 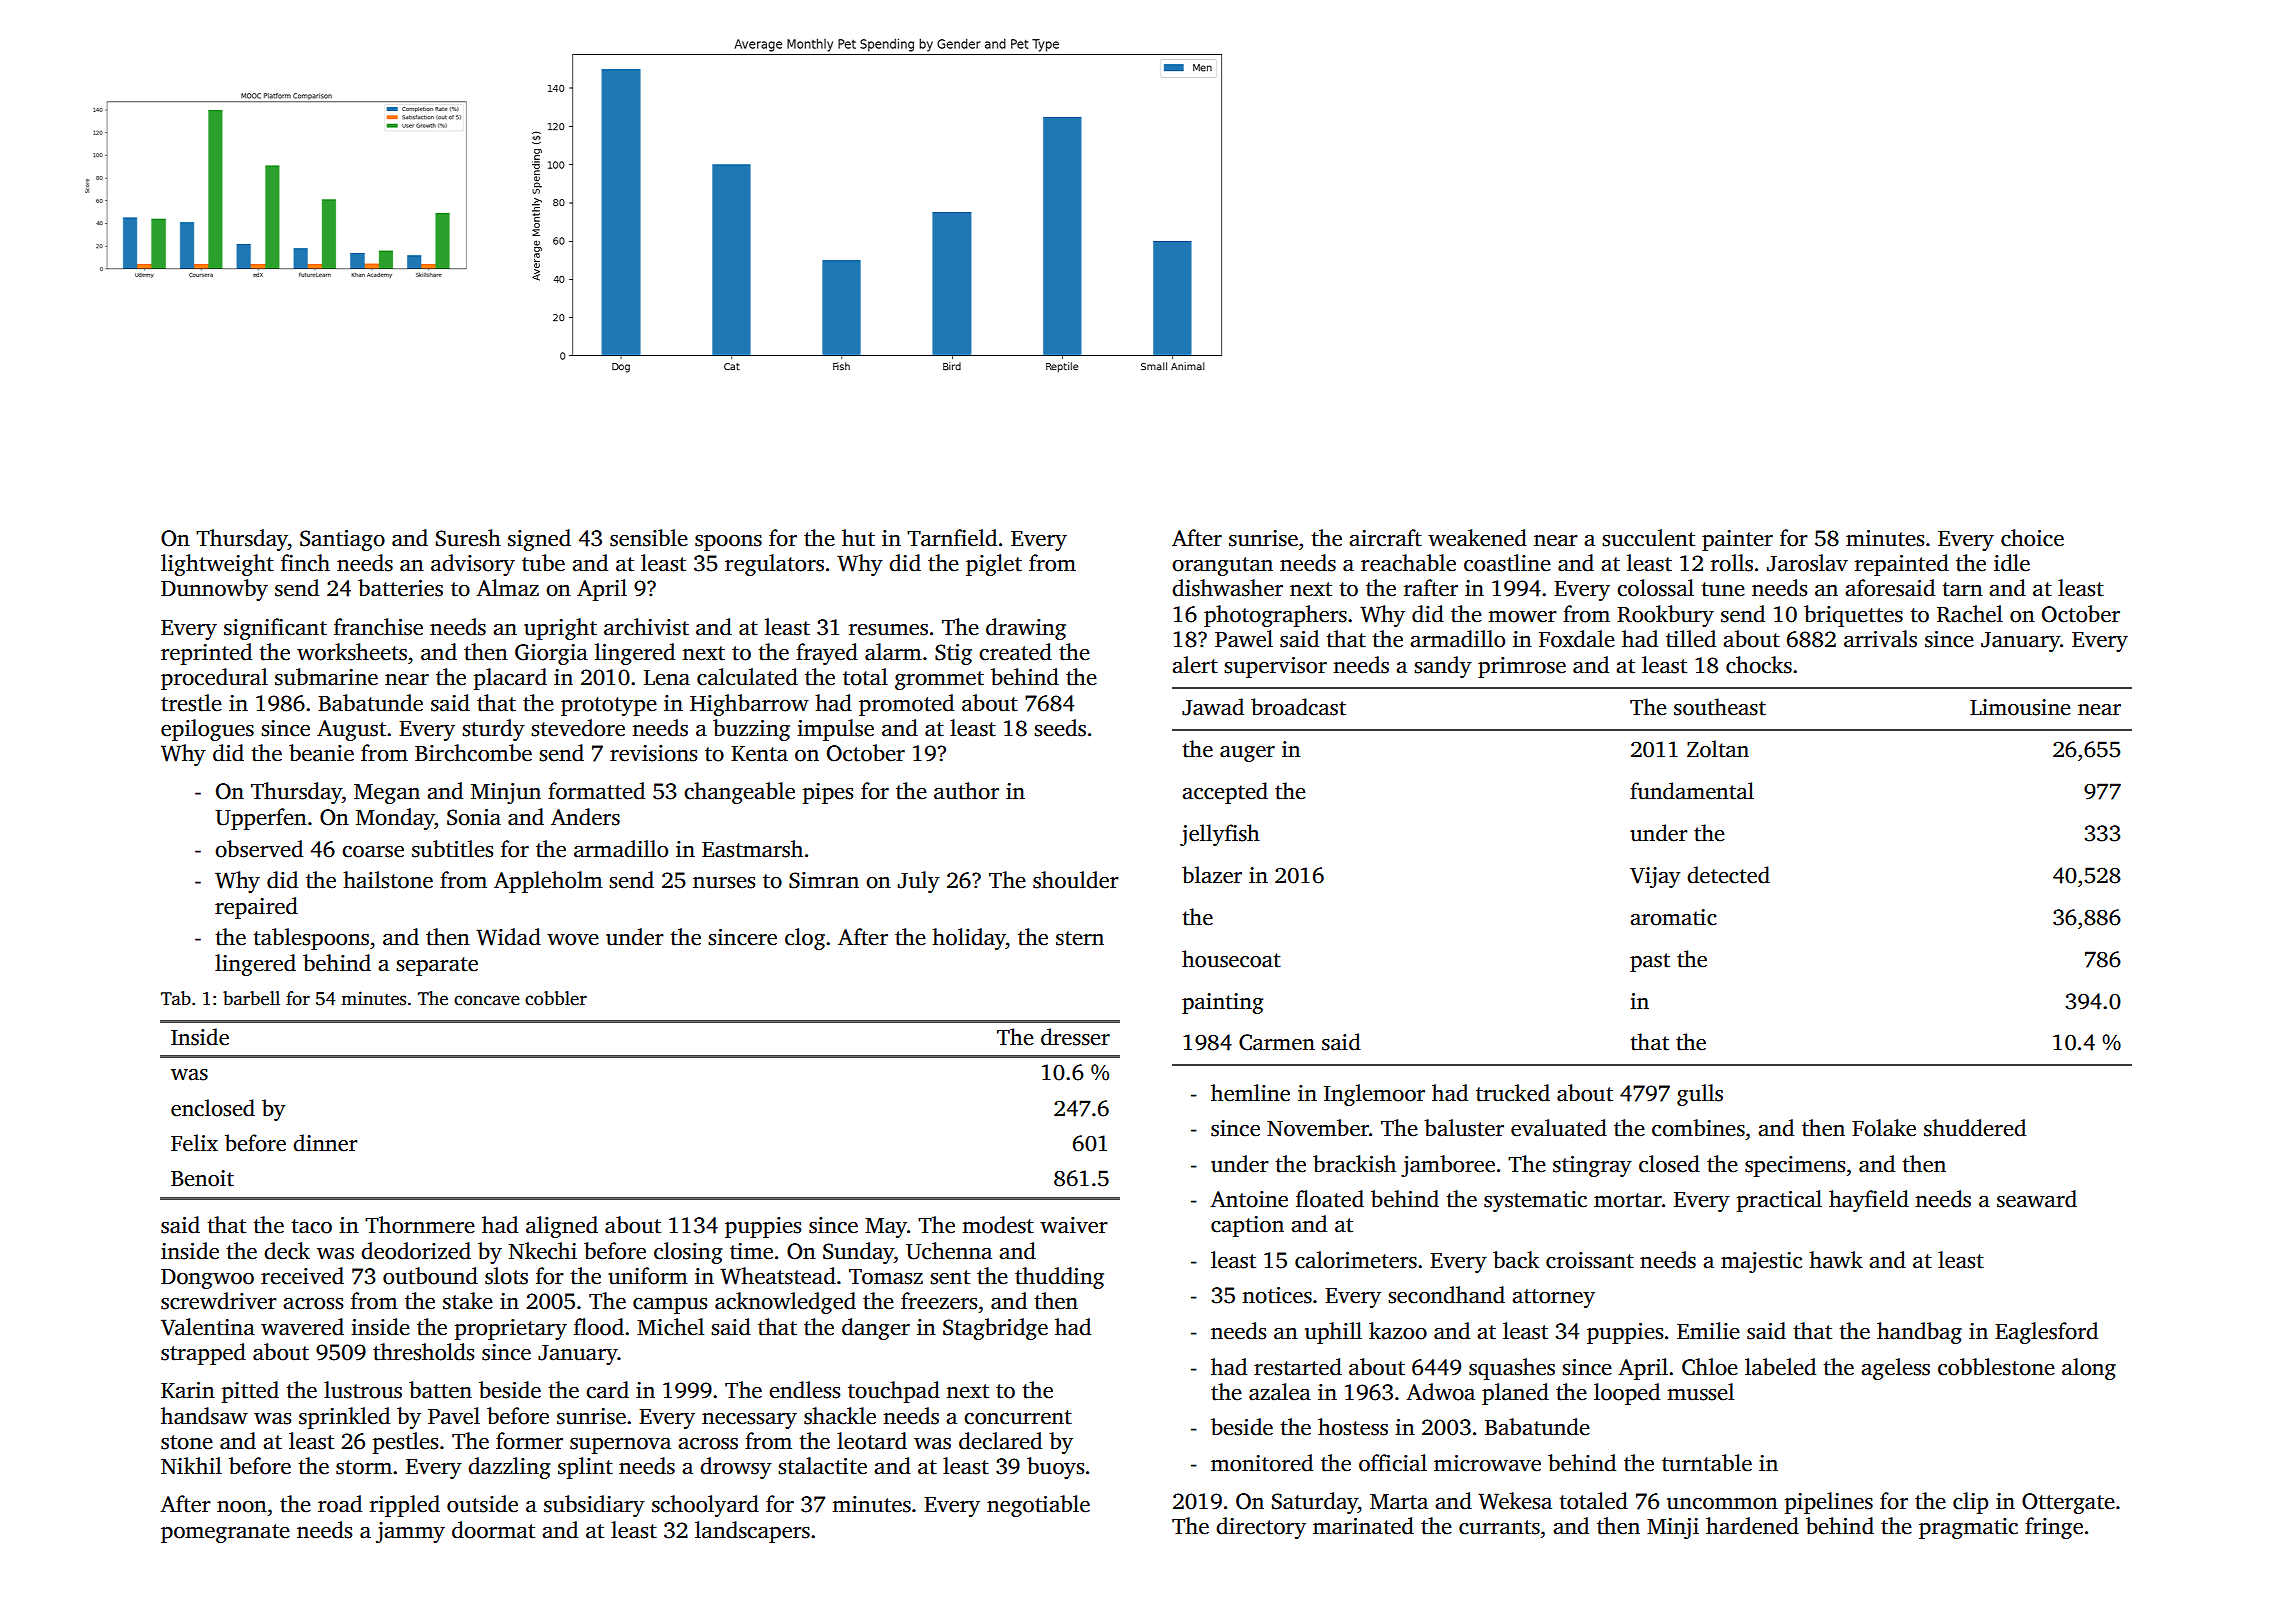 I want to click on housecoat, so click(x=1231, y=959).
